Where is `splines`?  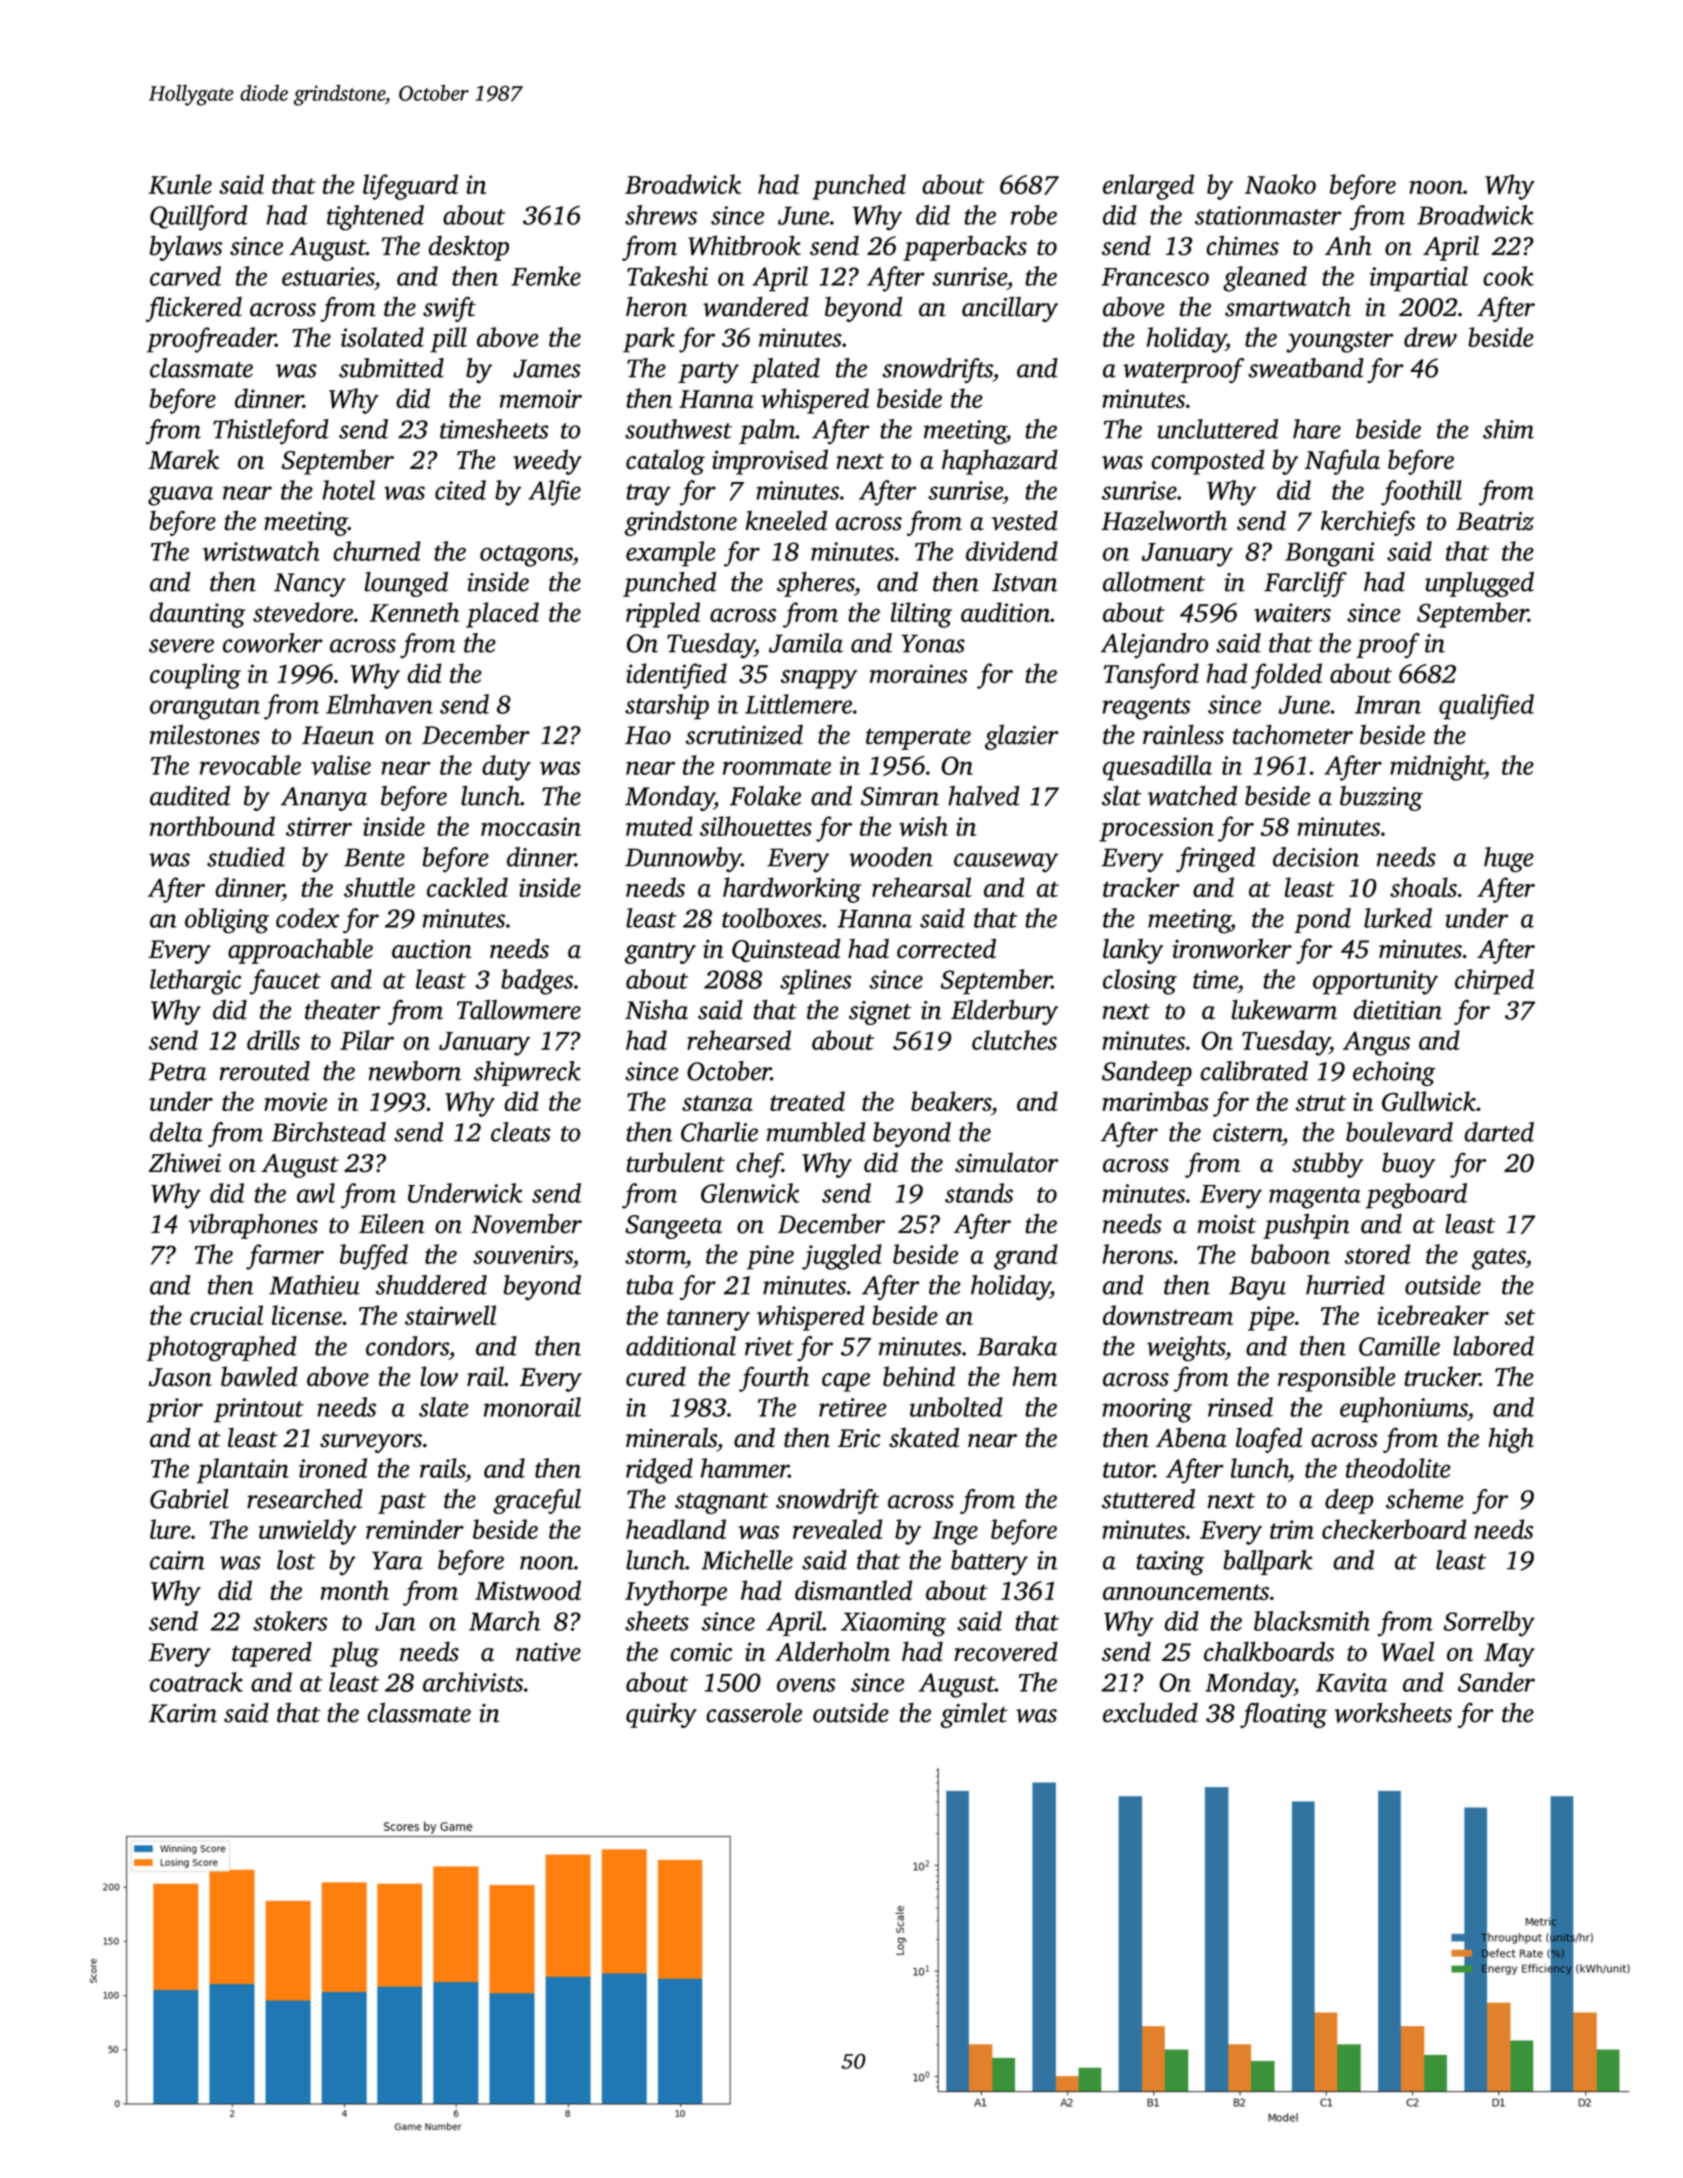
splines is located at coordinates (816, 982).
